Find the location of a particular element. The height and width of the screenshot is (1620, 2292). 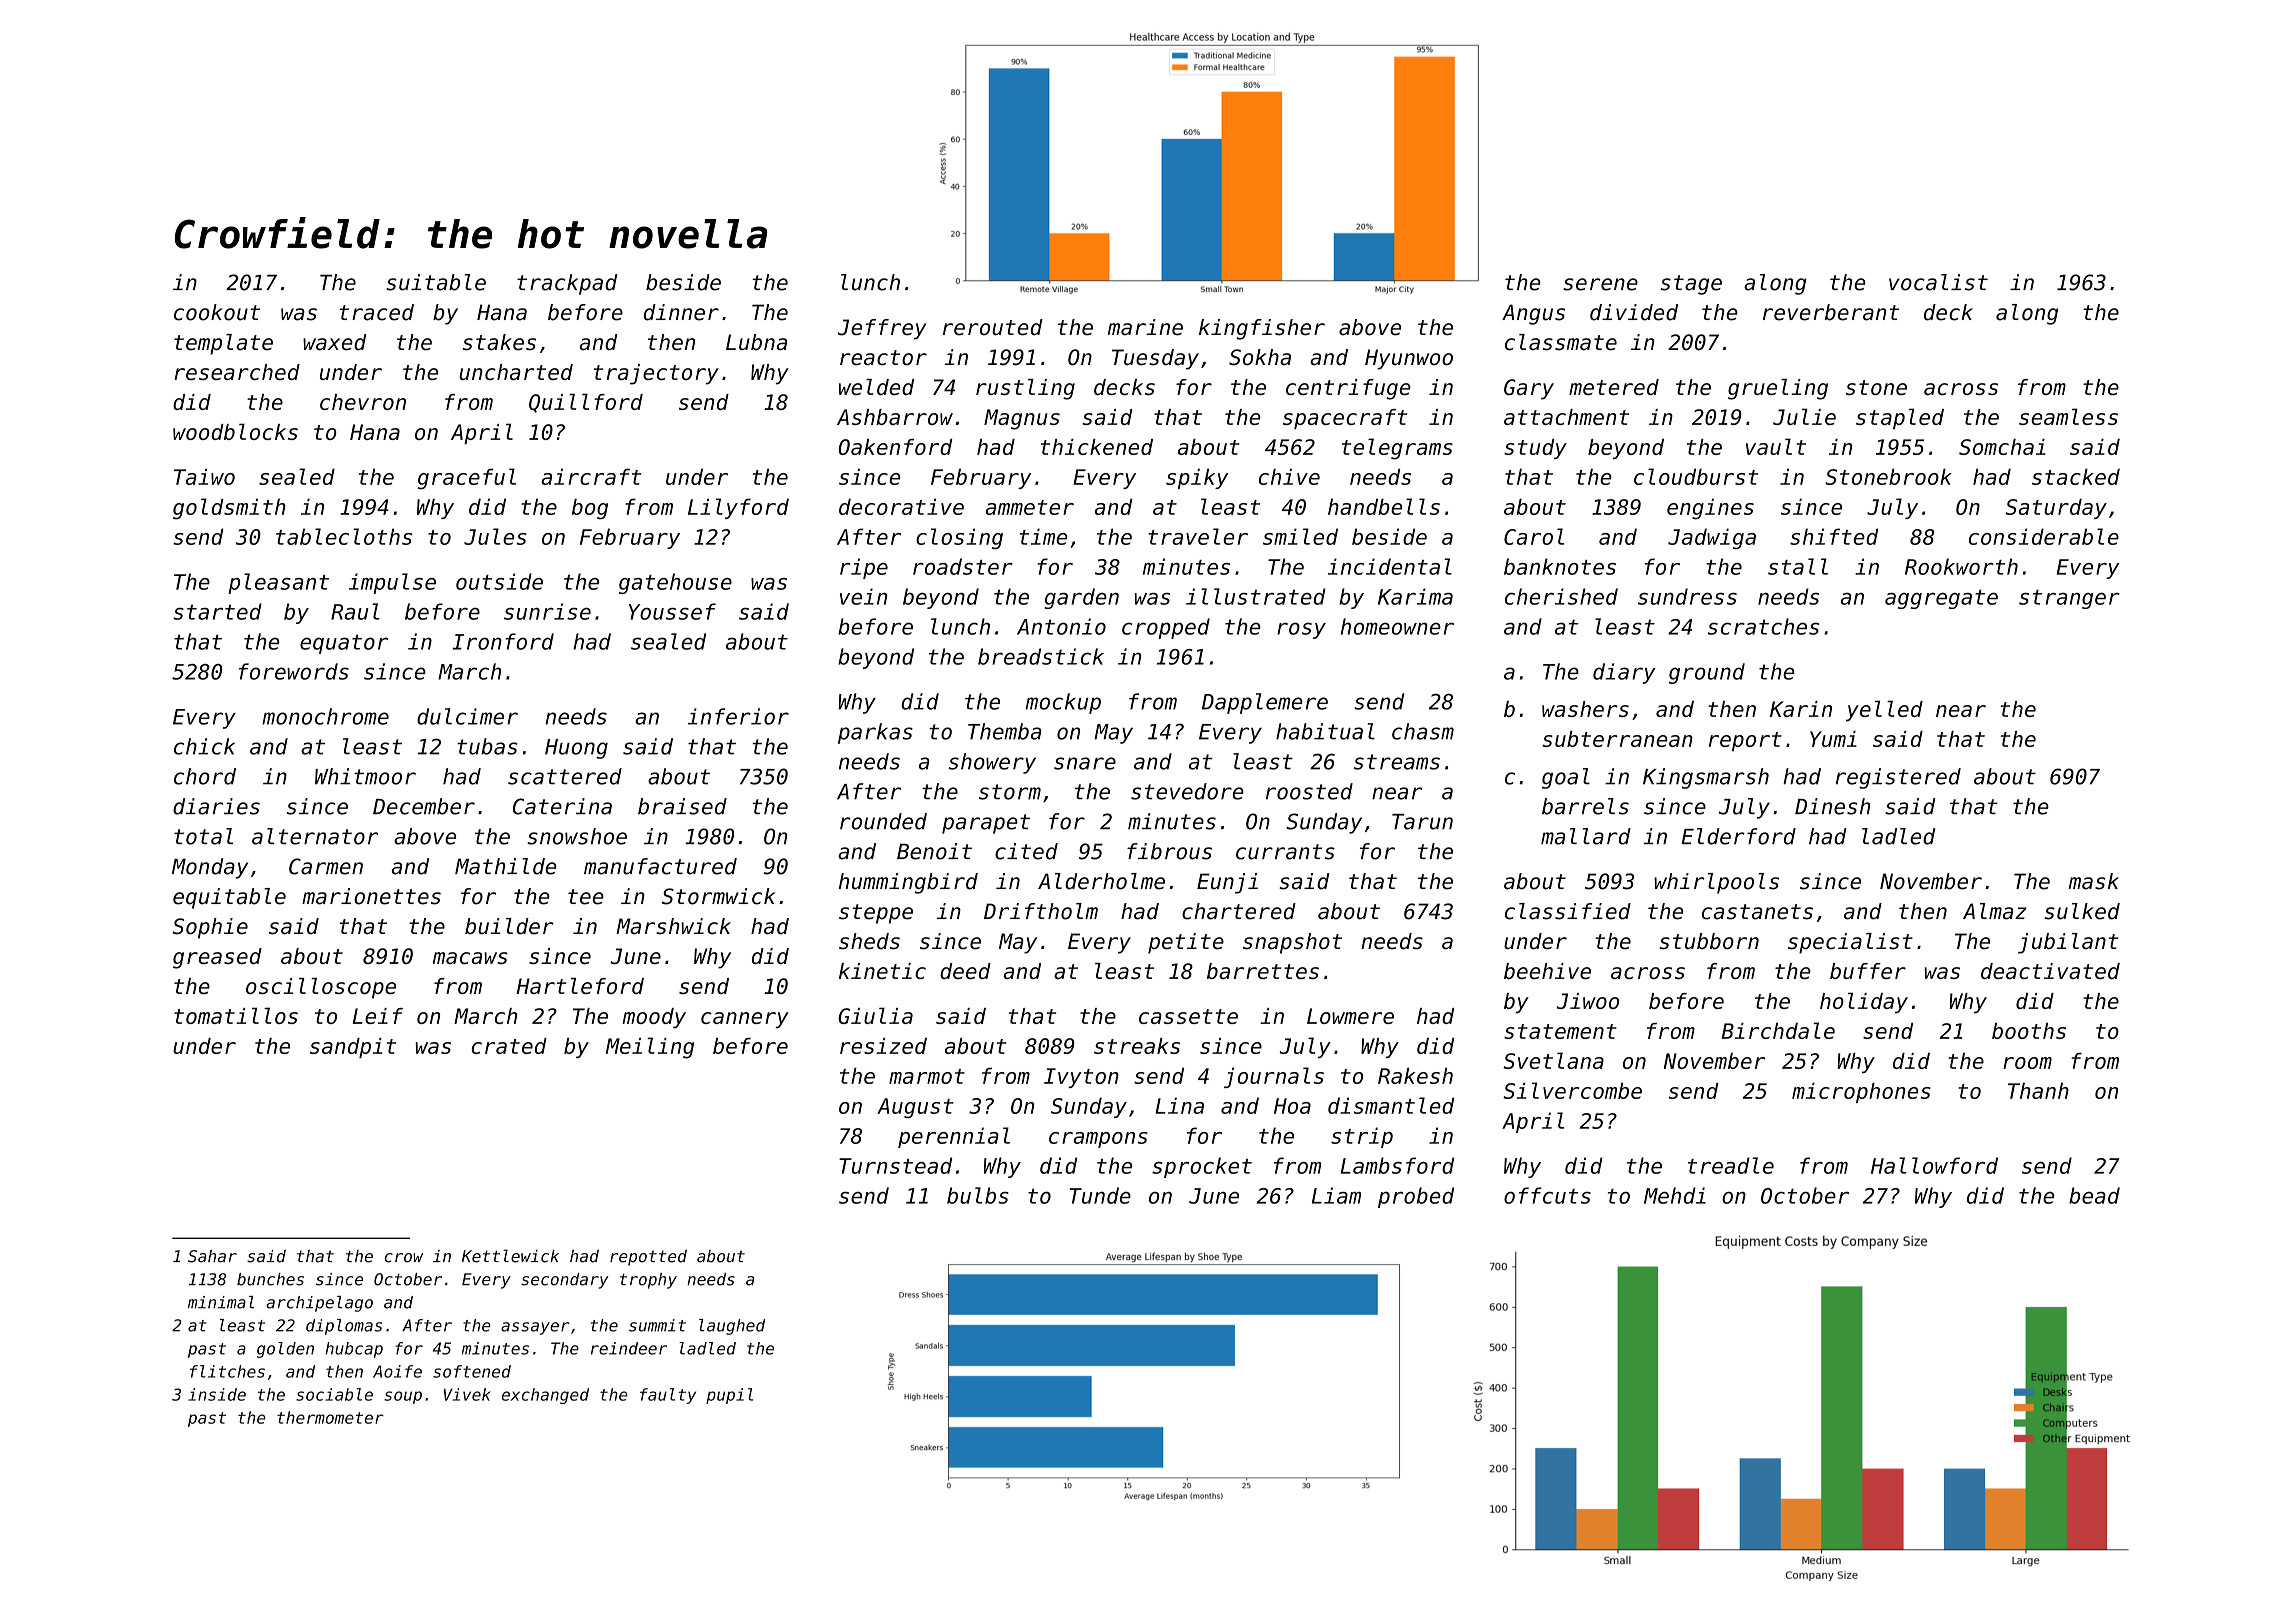

Sahar is located at coordinates (212, 1256).
